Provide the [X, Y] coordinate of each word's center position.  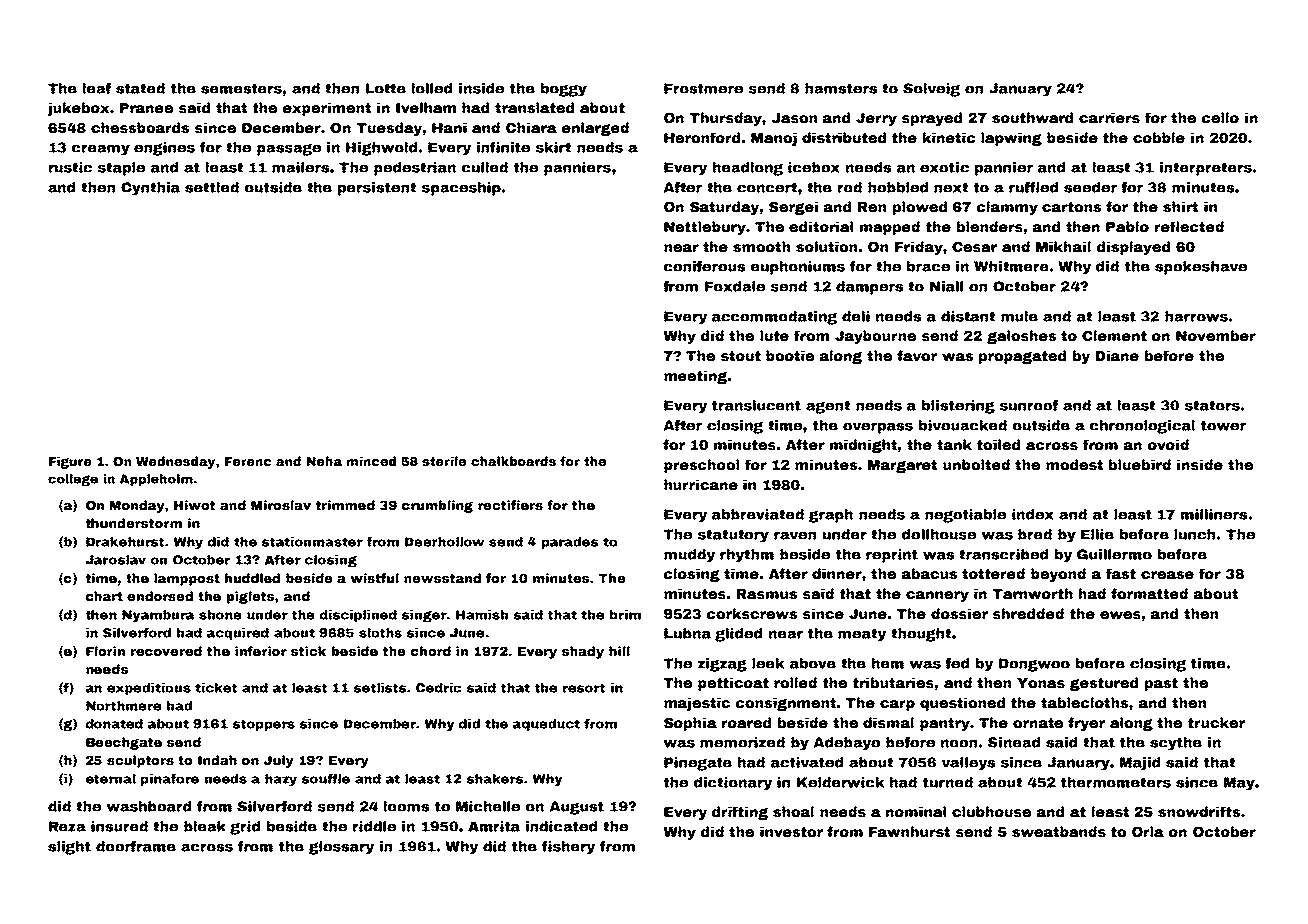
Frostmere [703, 88]
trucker [1216, 722]
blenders [990, 226]
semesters [241, 88]
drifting [740, 813]
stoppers [264, 725]
